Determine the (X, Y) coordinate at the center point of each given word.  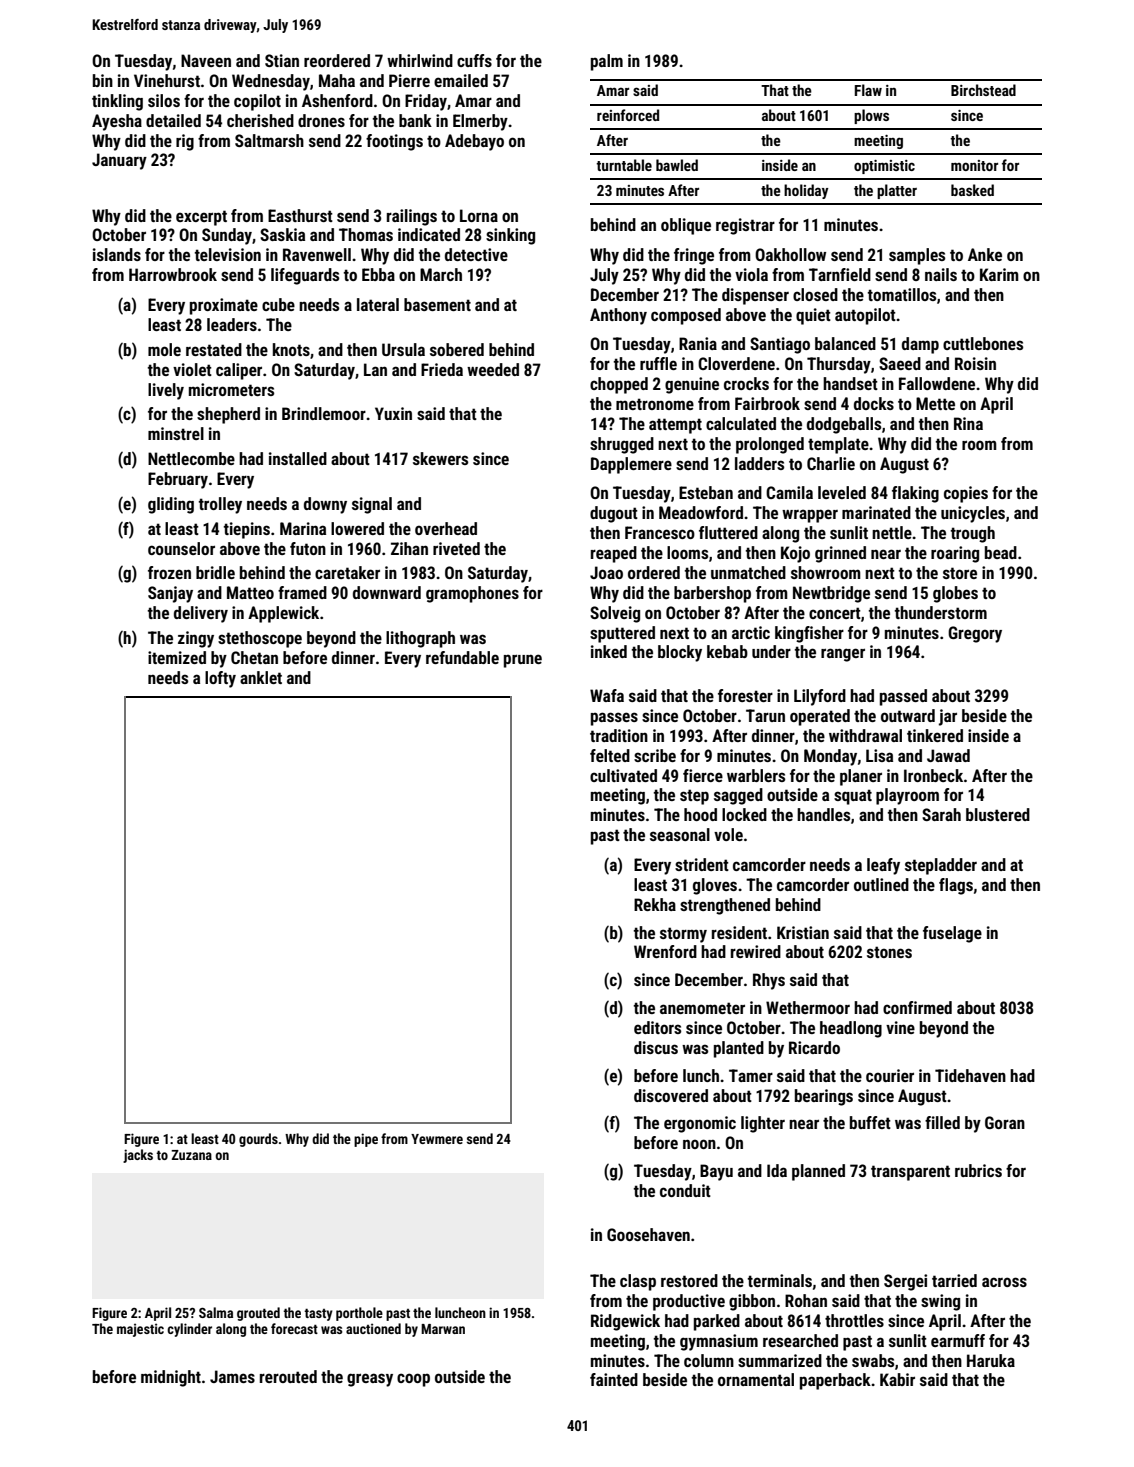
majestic (140, 1330)
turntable (624, 165)
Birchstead (983, 90)
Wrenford (665, 951)
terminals (780, 1280)
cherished (260, 120)
